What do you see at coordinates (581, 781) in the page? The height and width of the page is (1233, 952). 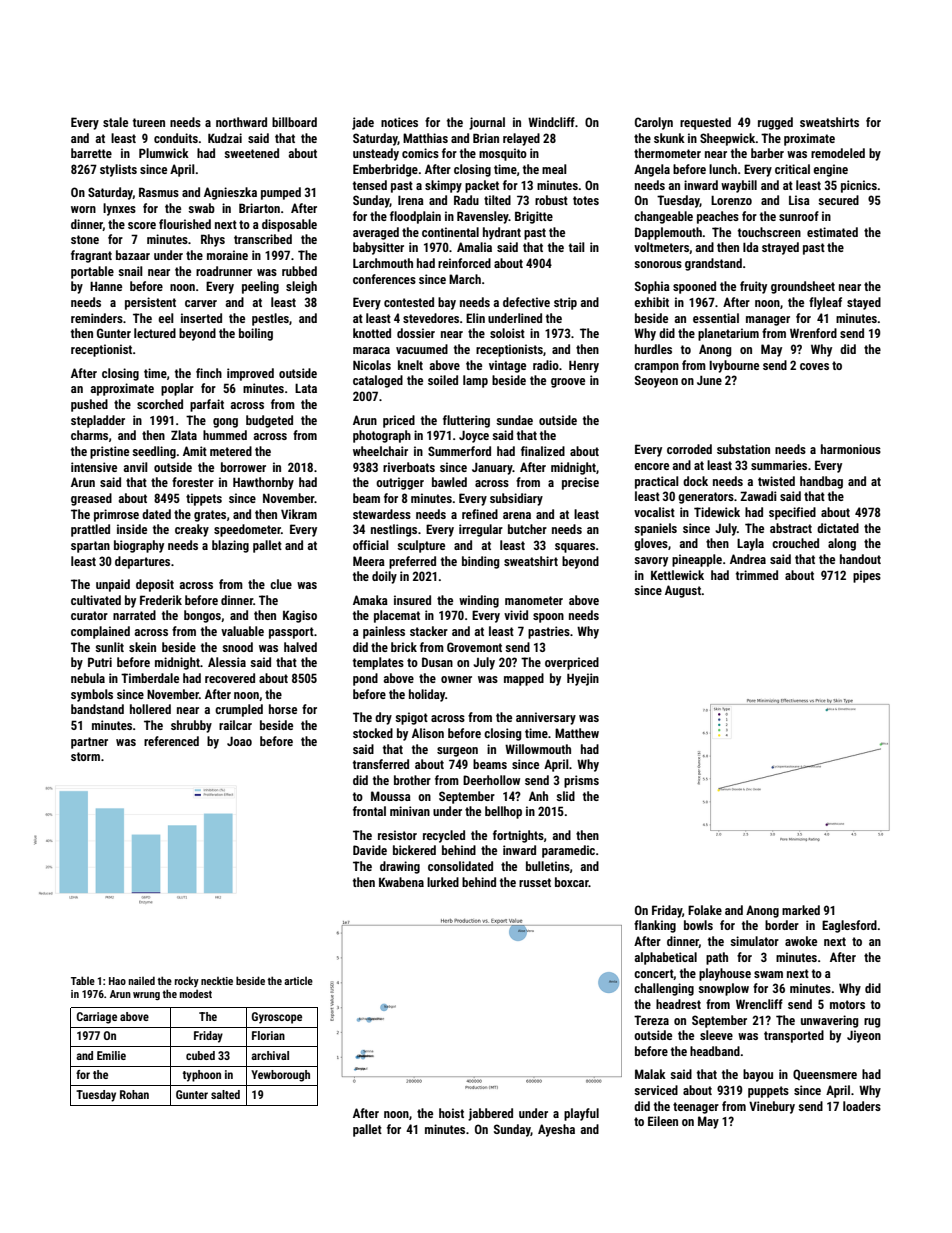 I see `prisms` at bounding box center [581, 781].
